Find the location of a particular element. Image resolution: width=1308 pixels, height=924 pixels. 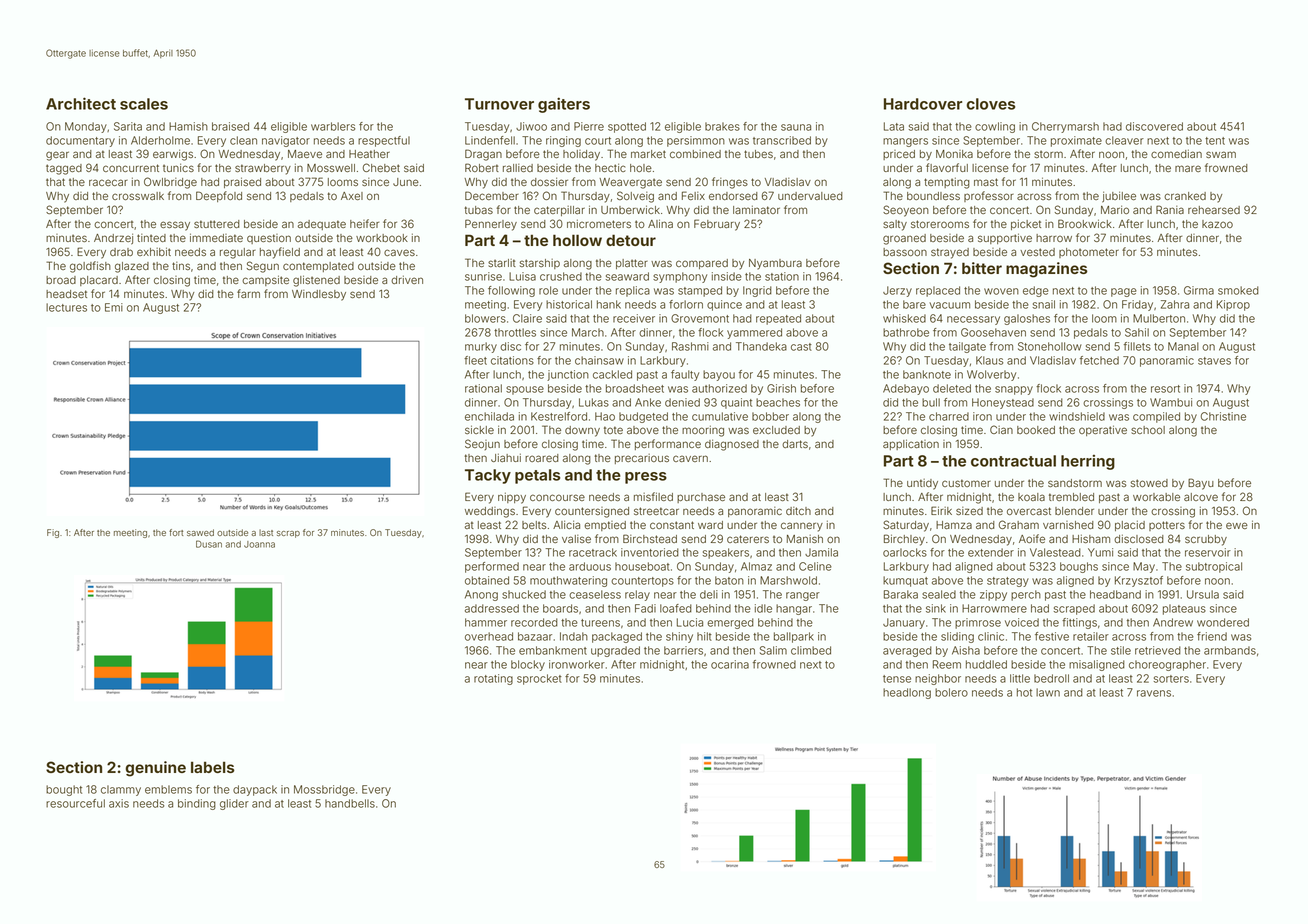

Manal is located at coordinates (1183, 346).
